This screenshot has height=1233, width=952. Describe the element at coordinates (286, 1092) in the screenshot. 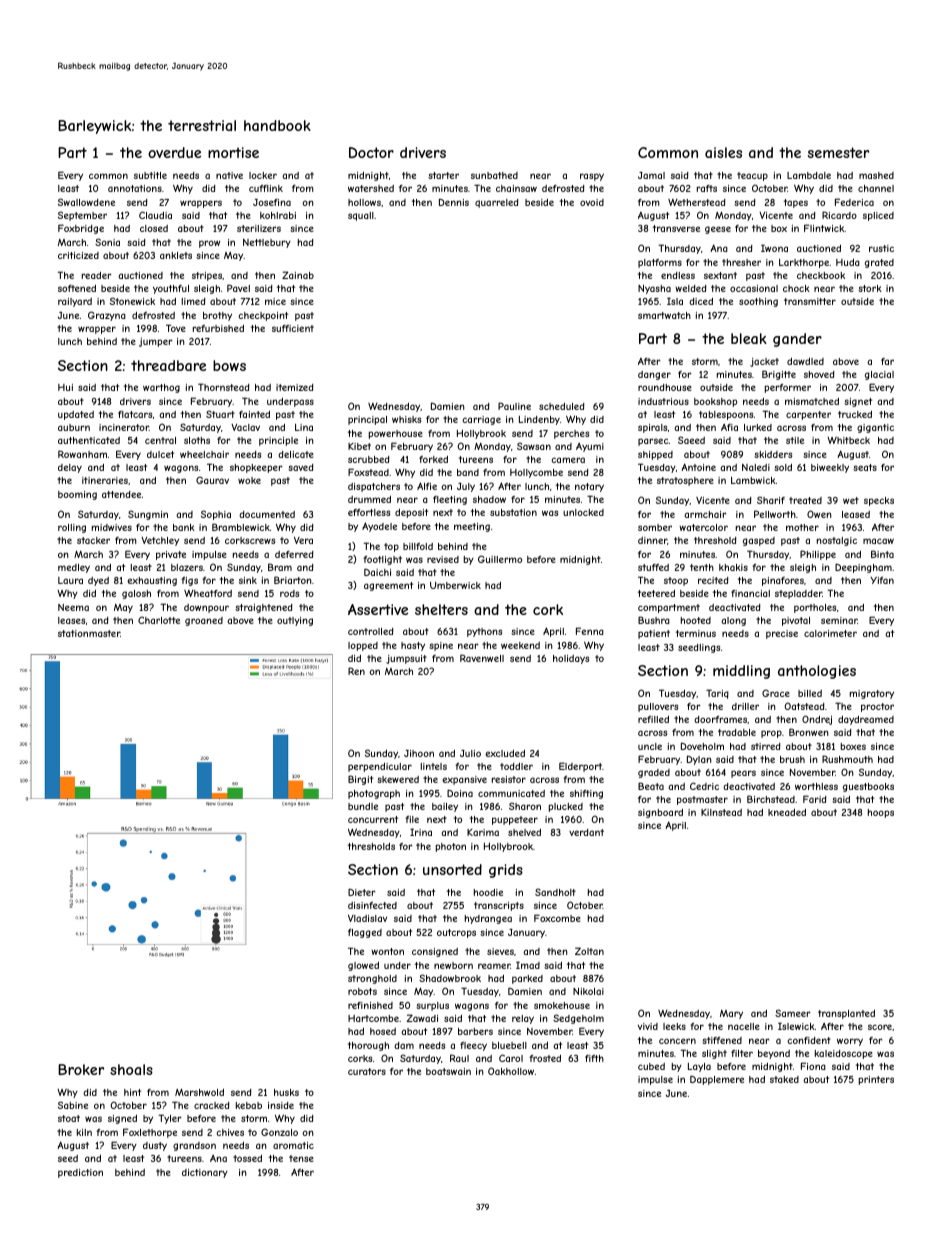

I see `husks` at that location.
